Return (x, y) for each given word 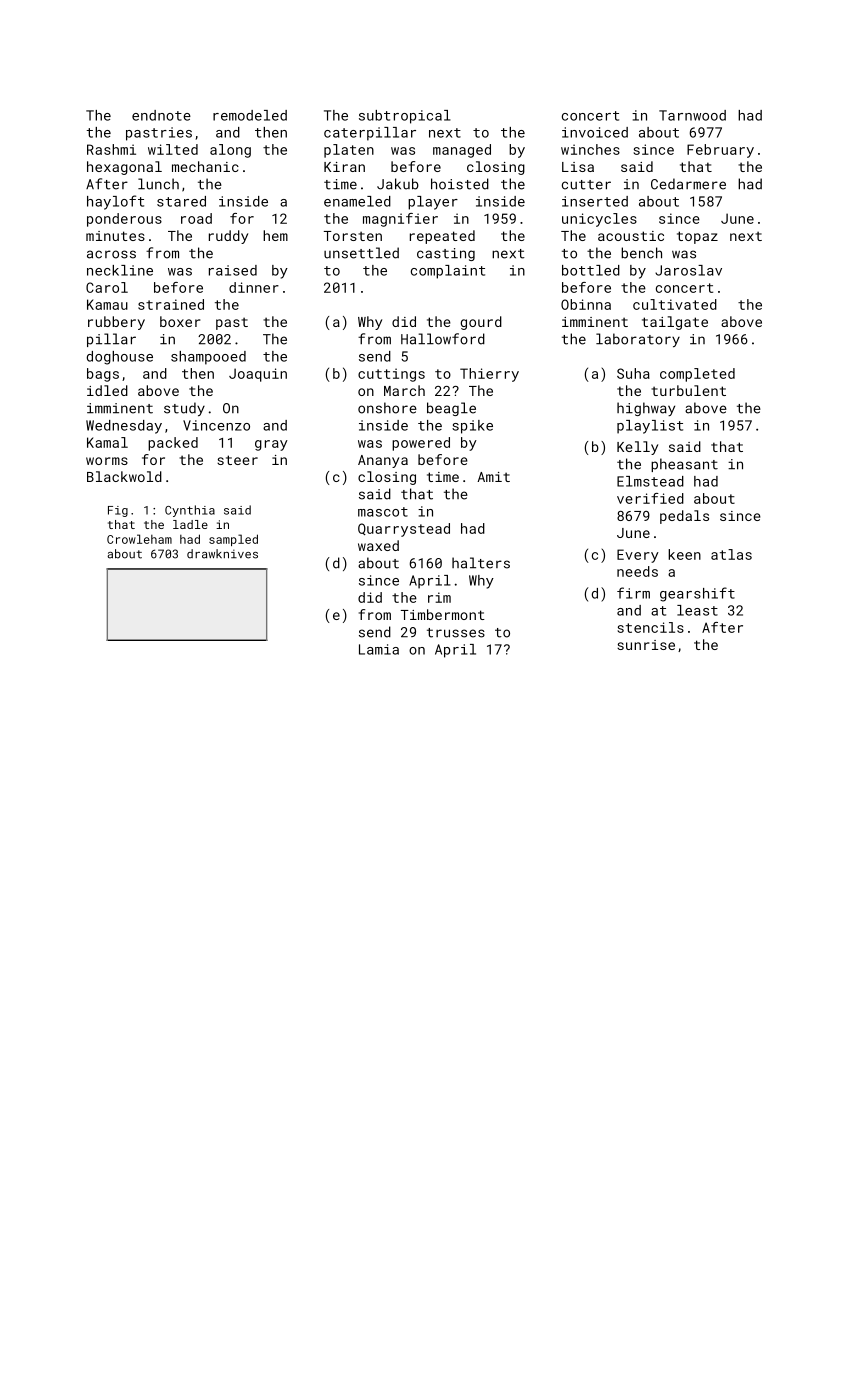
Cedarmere (688, 184)
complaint (448, 272)
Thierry (489, 375)
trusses (456, 633)
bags (103, 375)
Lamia (379, 649)
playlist (650, 427)
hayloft (115, 202)
